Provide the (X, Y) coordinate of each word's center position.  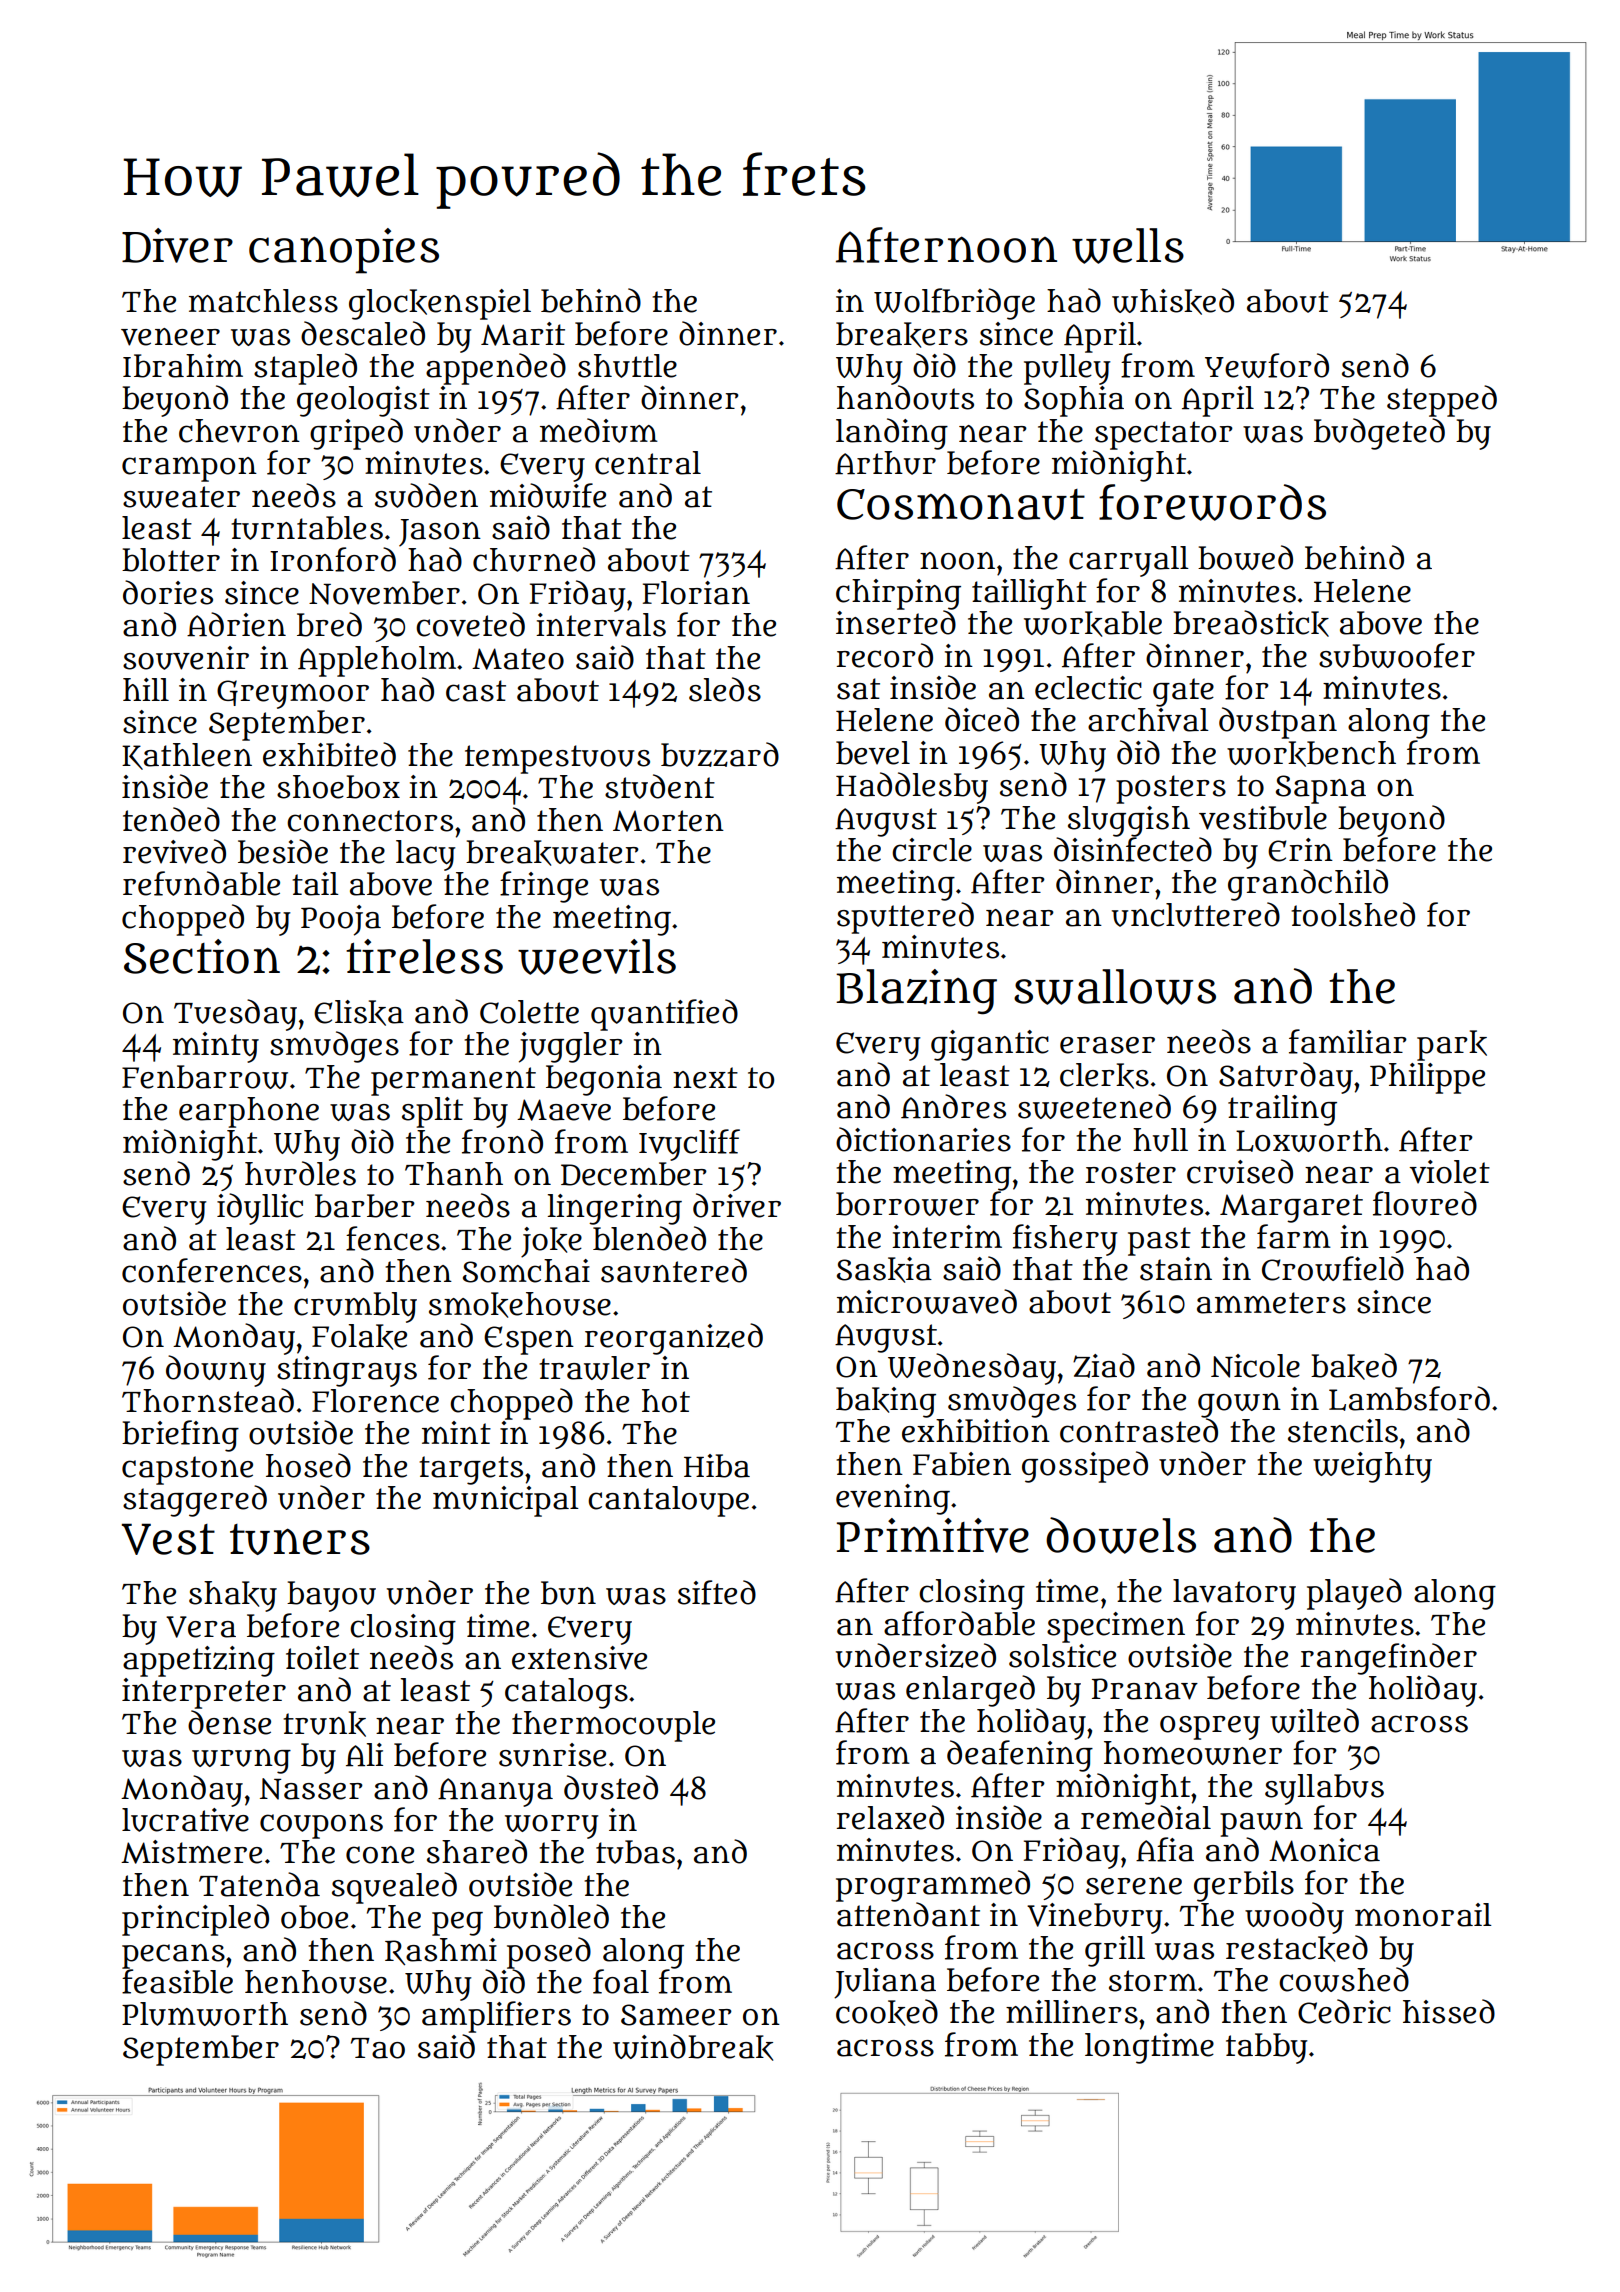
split (432, 1112)
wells (1128, 246)
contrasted (1139, 1430)
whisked (1173, 301)
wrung (241, 1761)
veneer (170, 337)
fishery (1065, 1240)
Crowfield (1333, 1268)
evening (893, 1499)
